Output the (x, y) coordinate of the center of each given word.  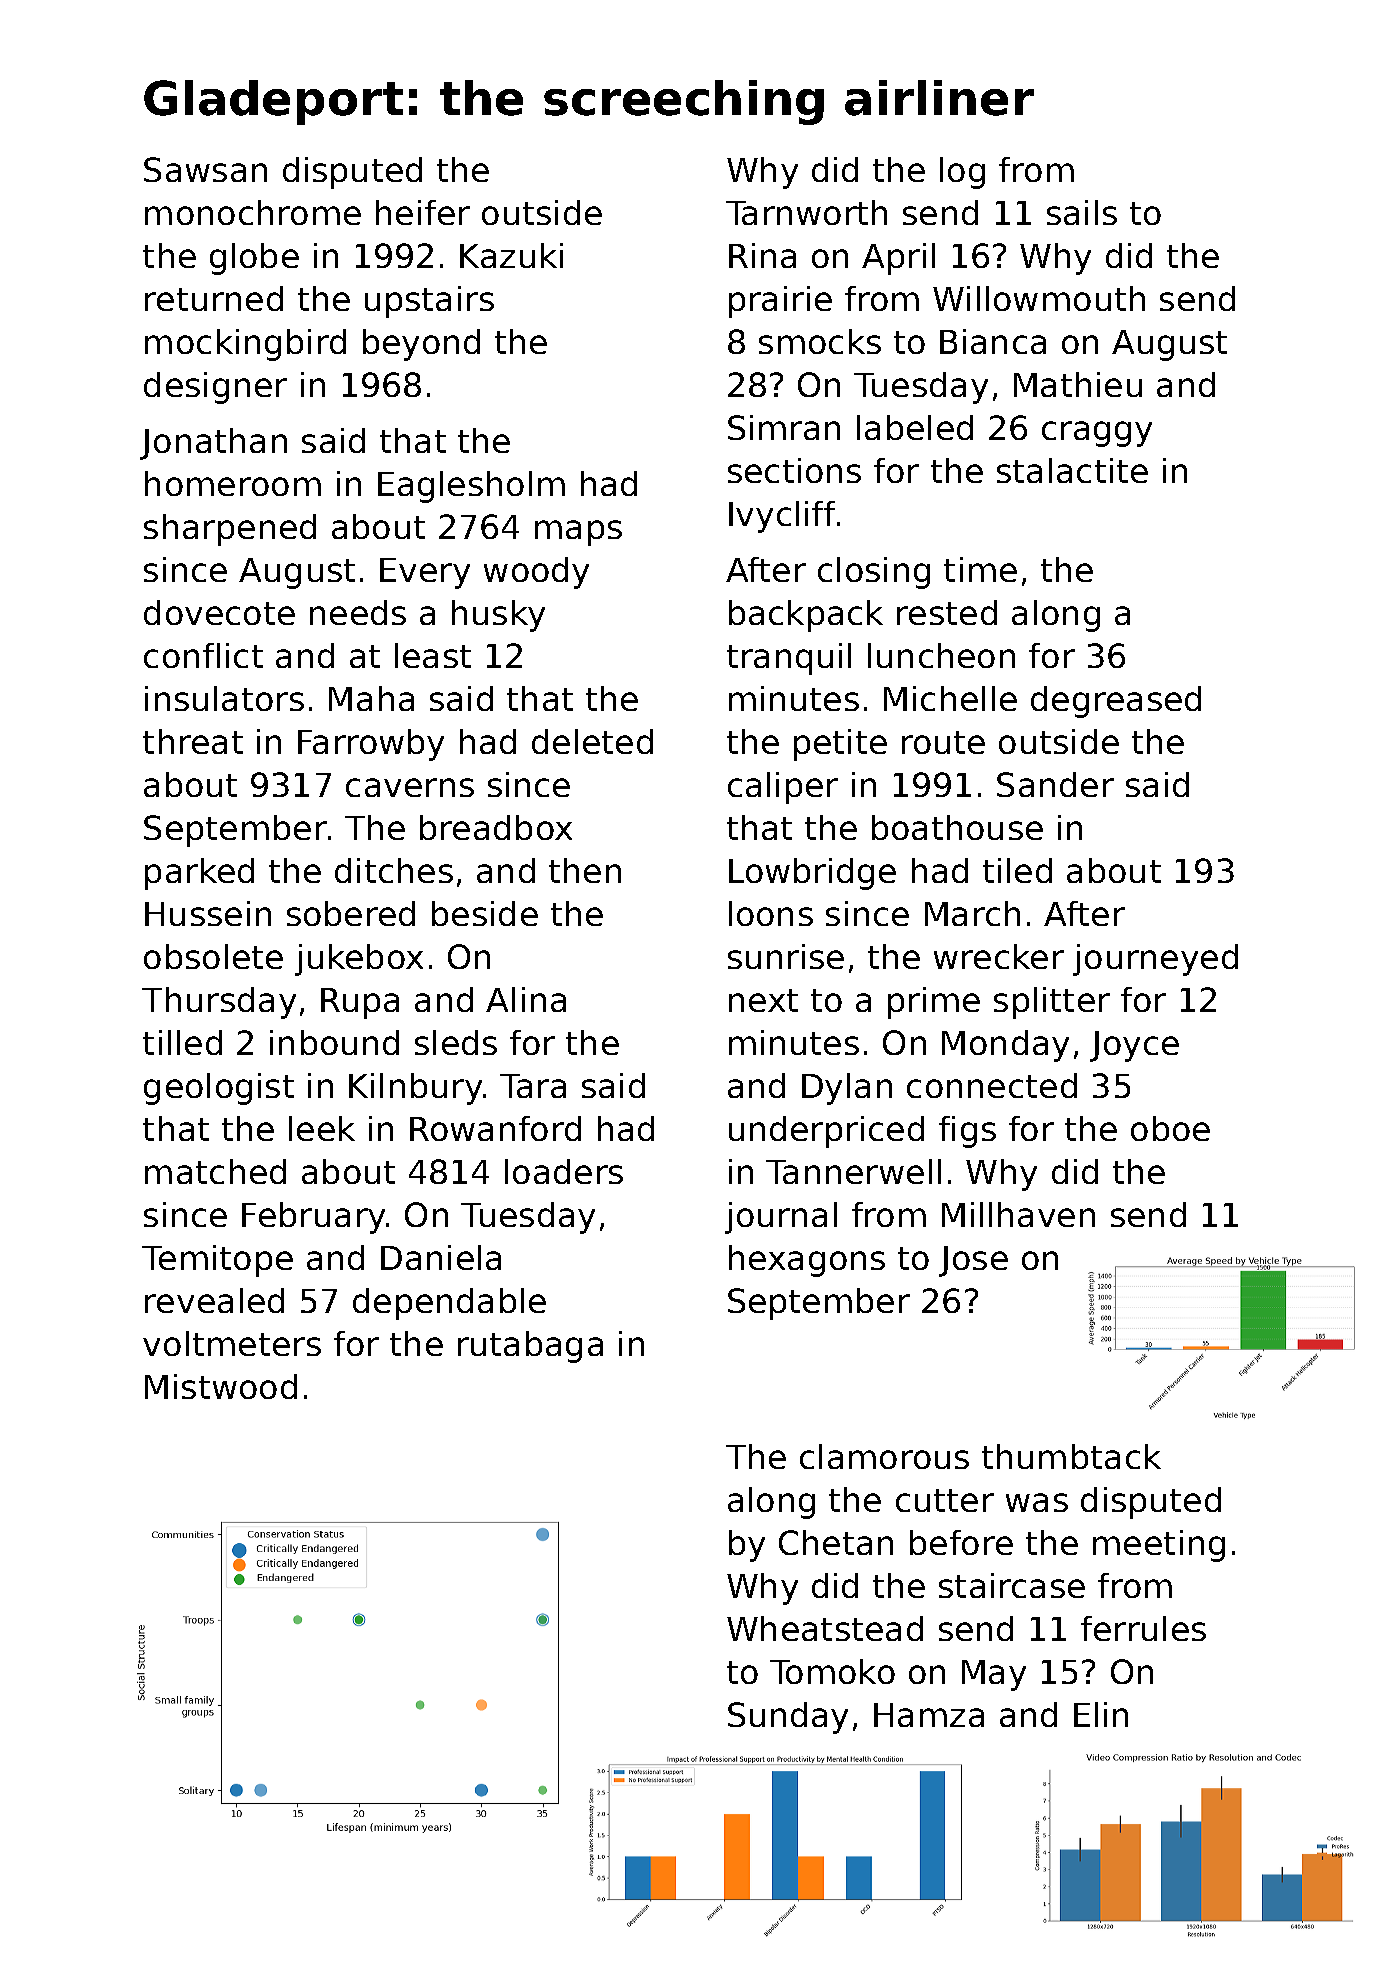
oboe (1170, 1128)
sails (1082, 212)
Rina (762, 255)
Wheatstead (825, 1628)
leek (322, 1128)
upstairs (429, 302)
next (763, 1000)
